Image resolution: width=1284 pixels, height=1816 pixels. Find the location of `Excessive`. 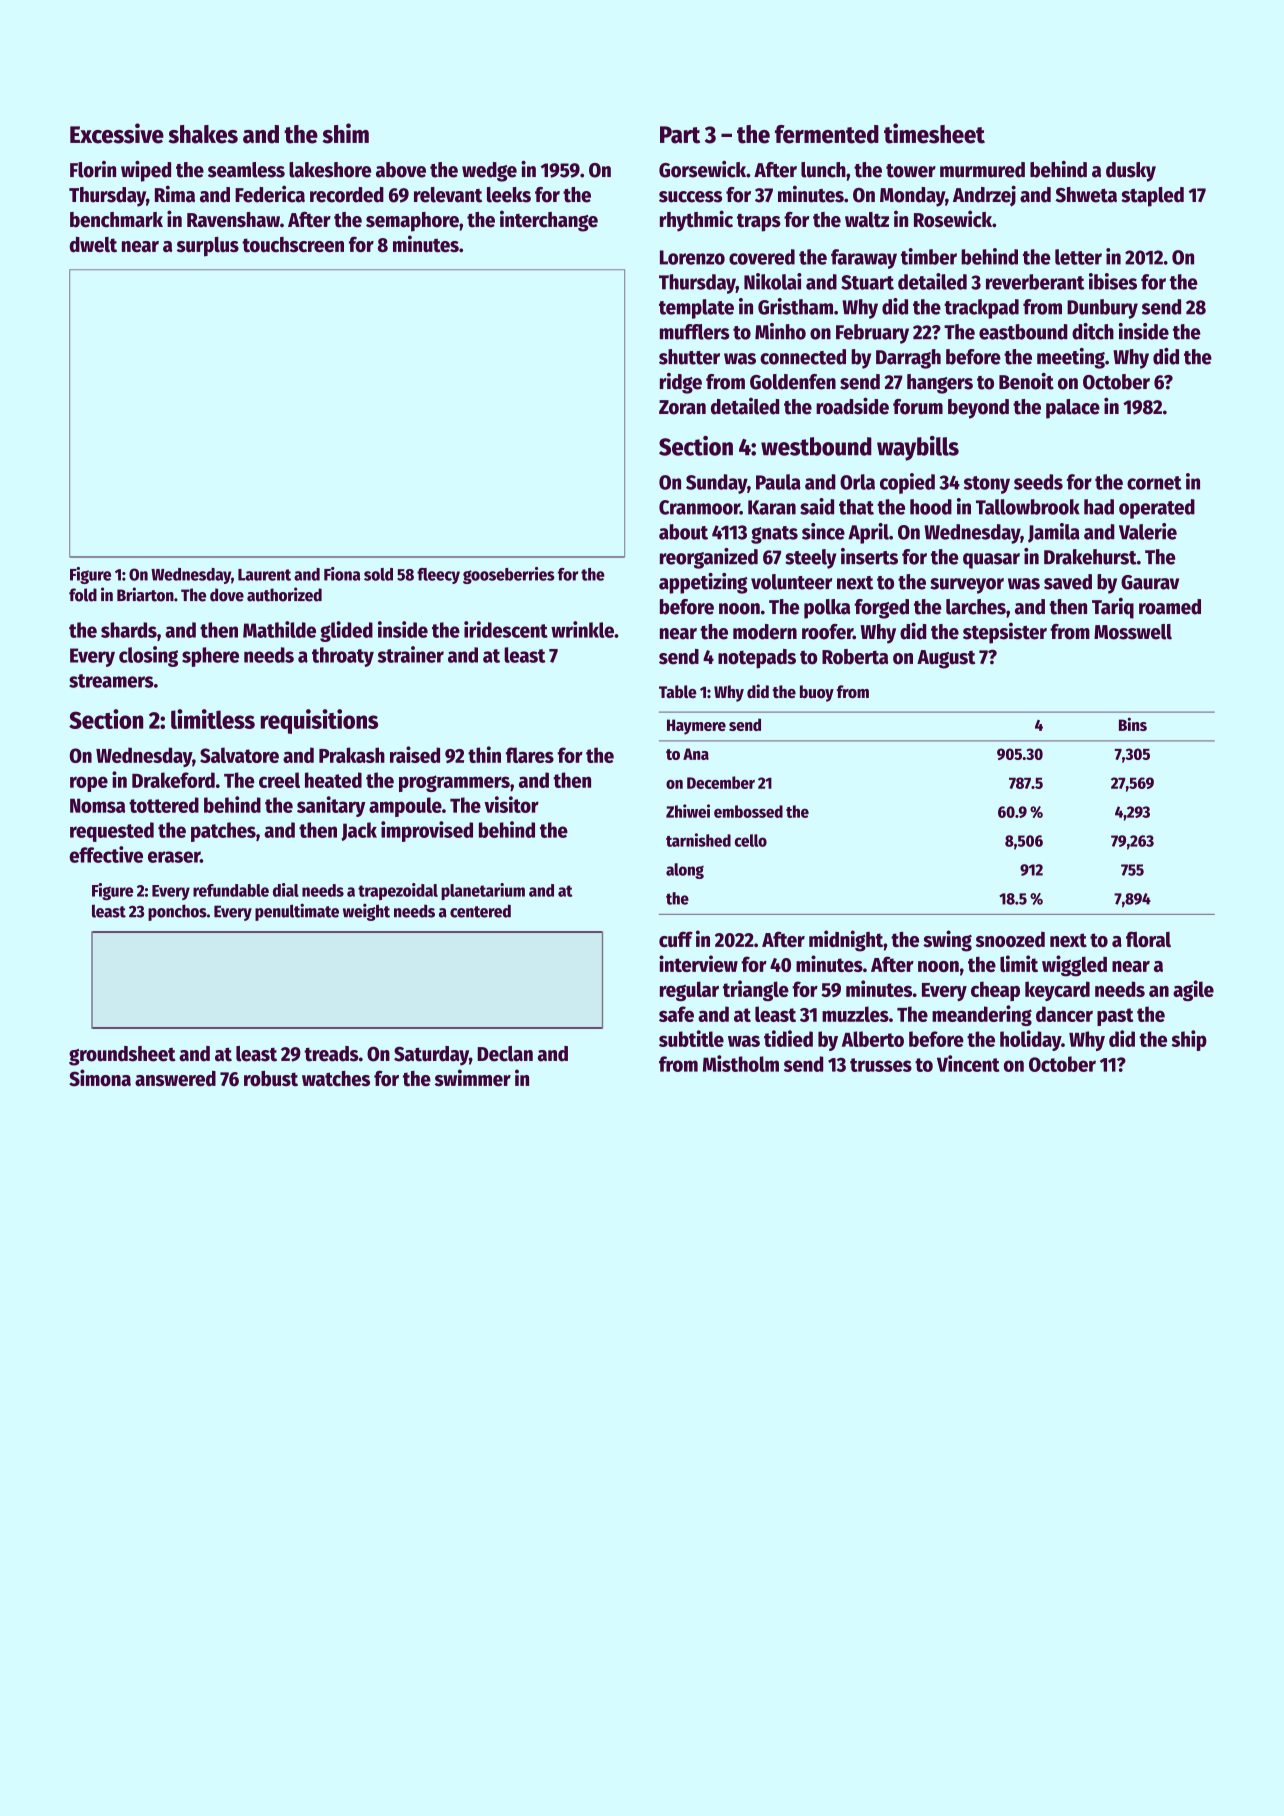

Excessive is located at coordinates (117, 133).
